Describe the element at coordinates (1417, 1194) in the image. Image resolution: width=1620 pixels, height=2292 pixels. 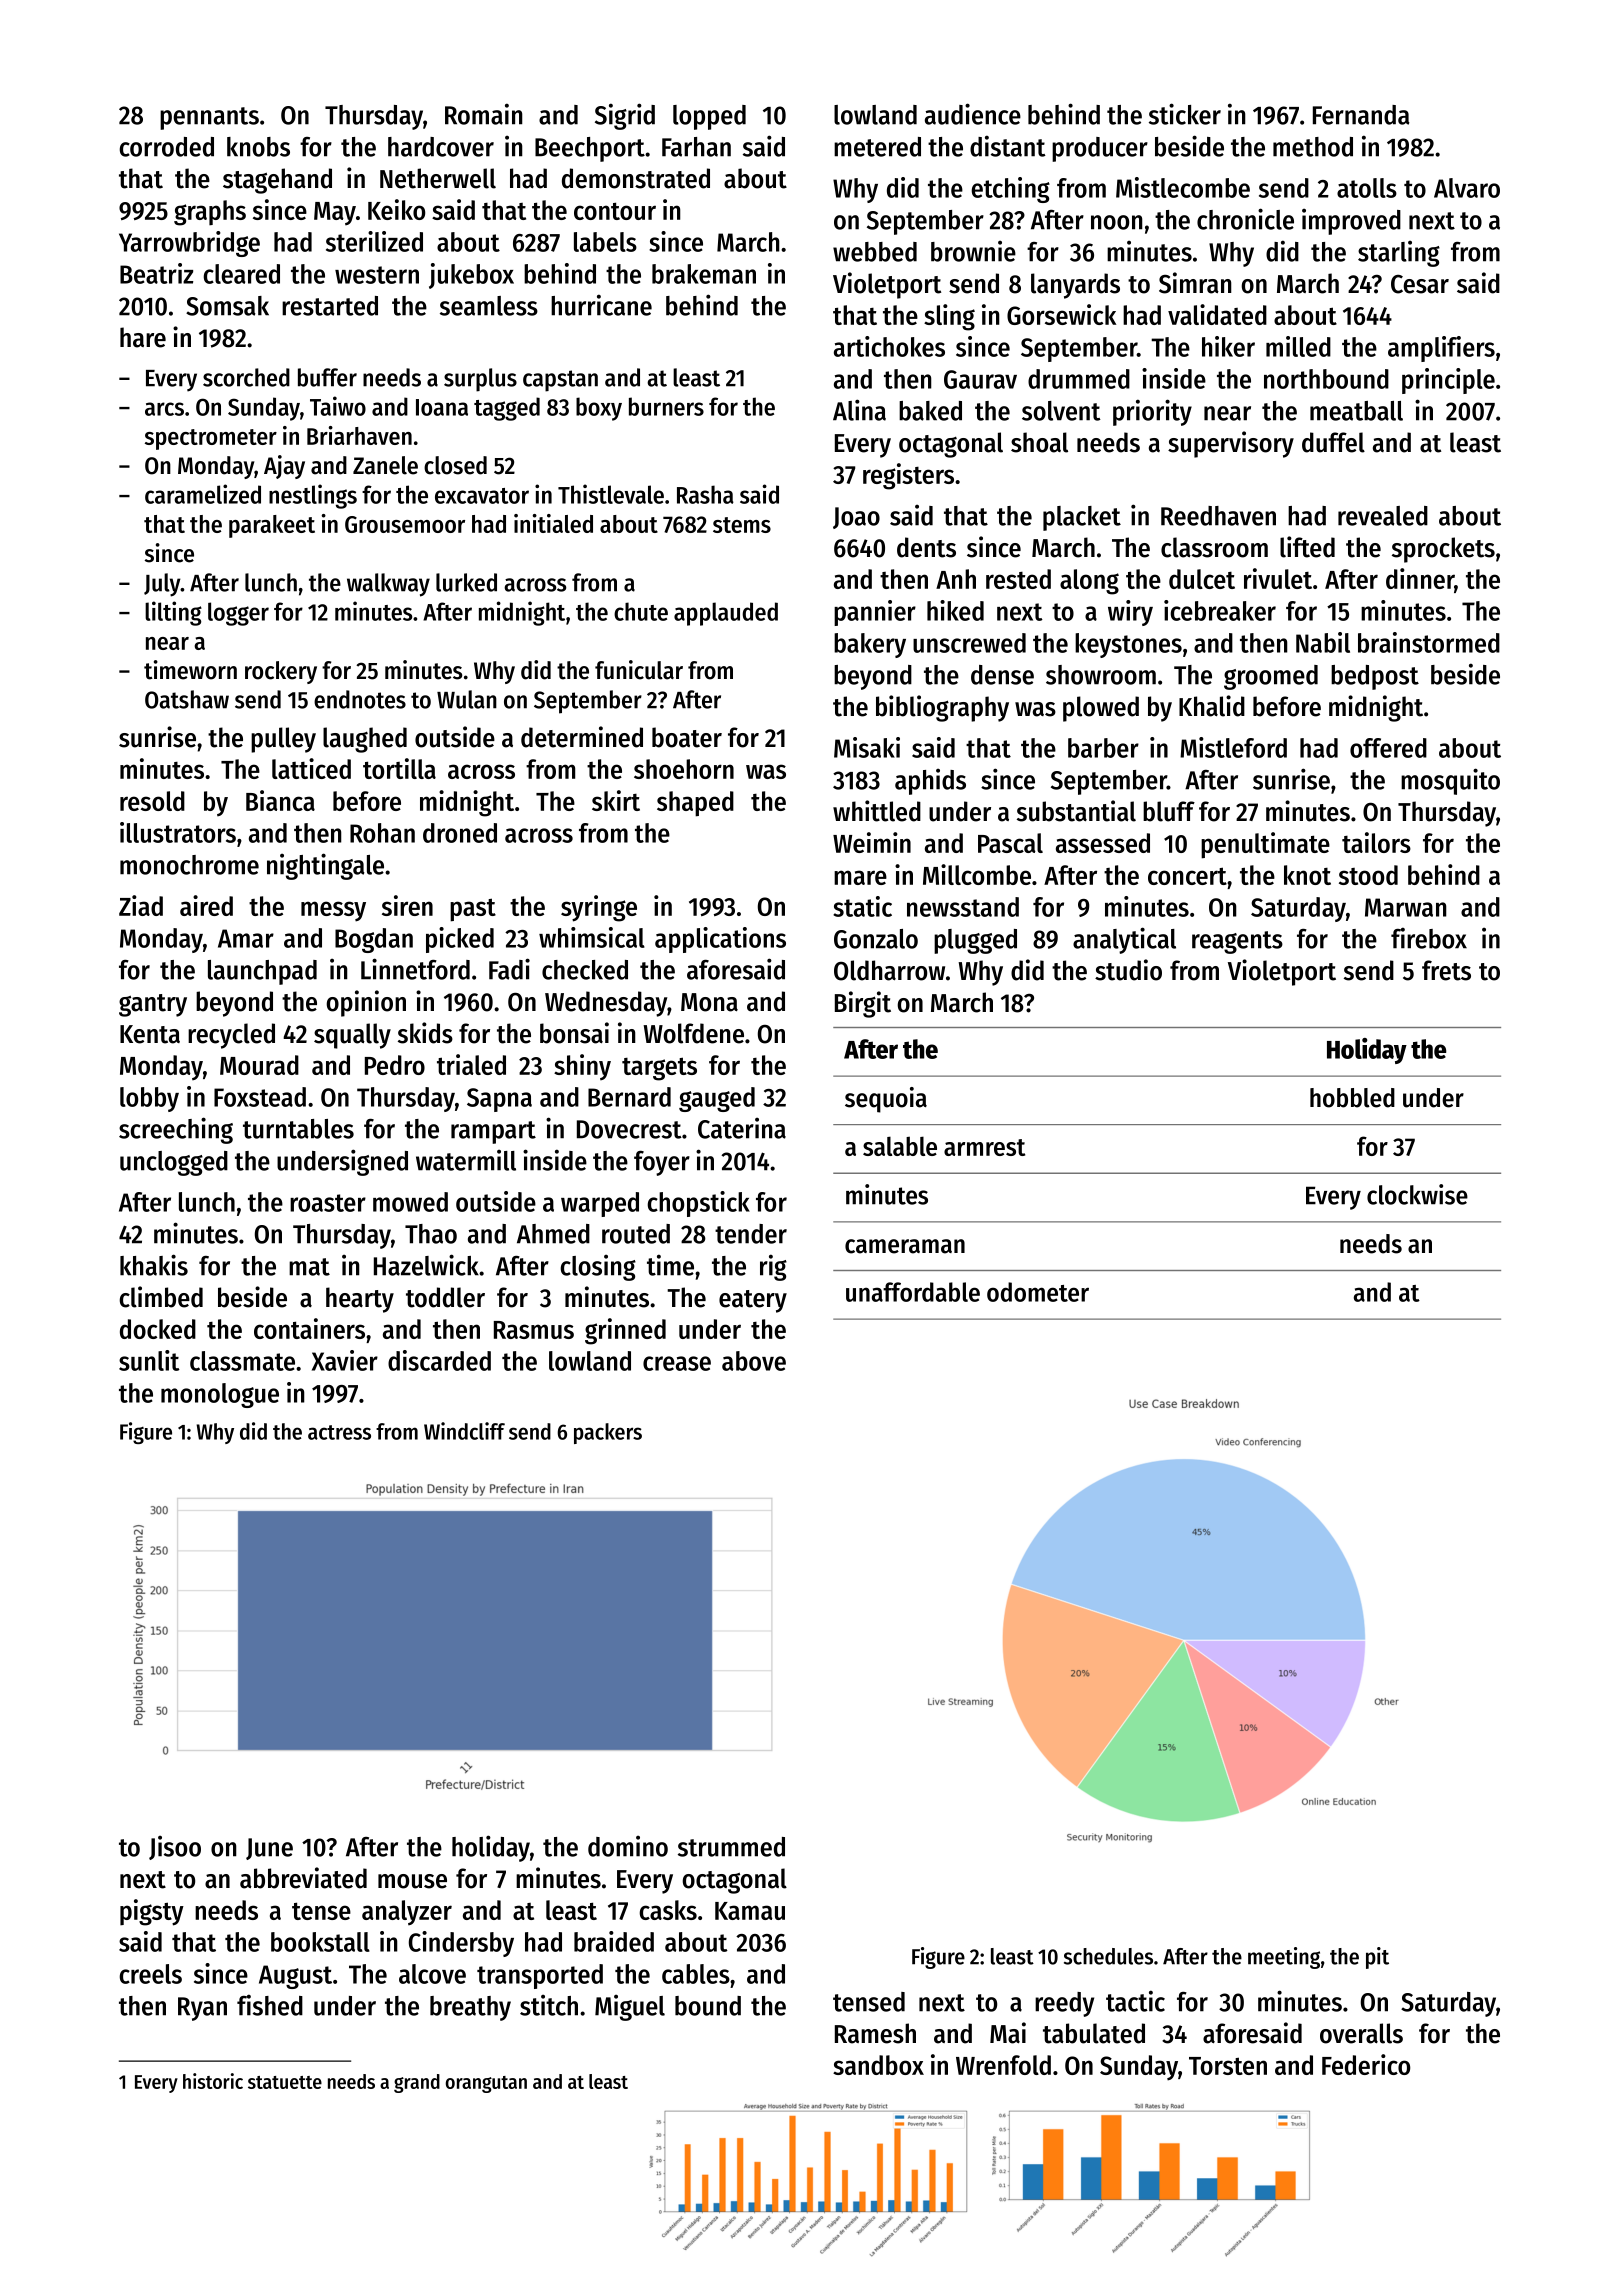
I see `clockwise` at that location.
